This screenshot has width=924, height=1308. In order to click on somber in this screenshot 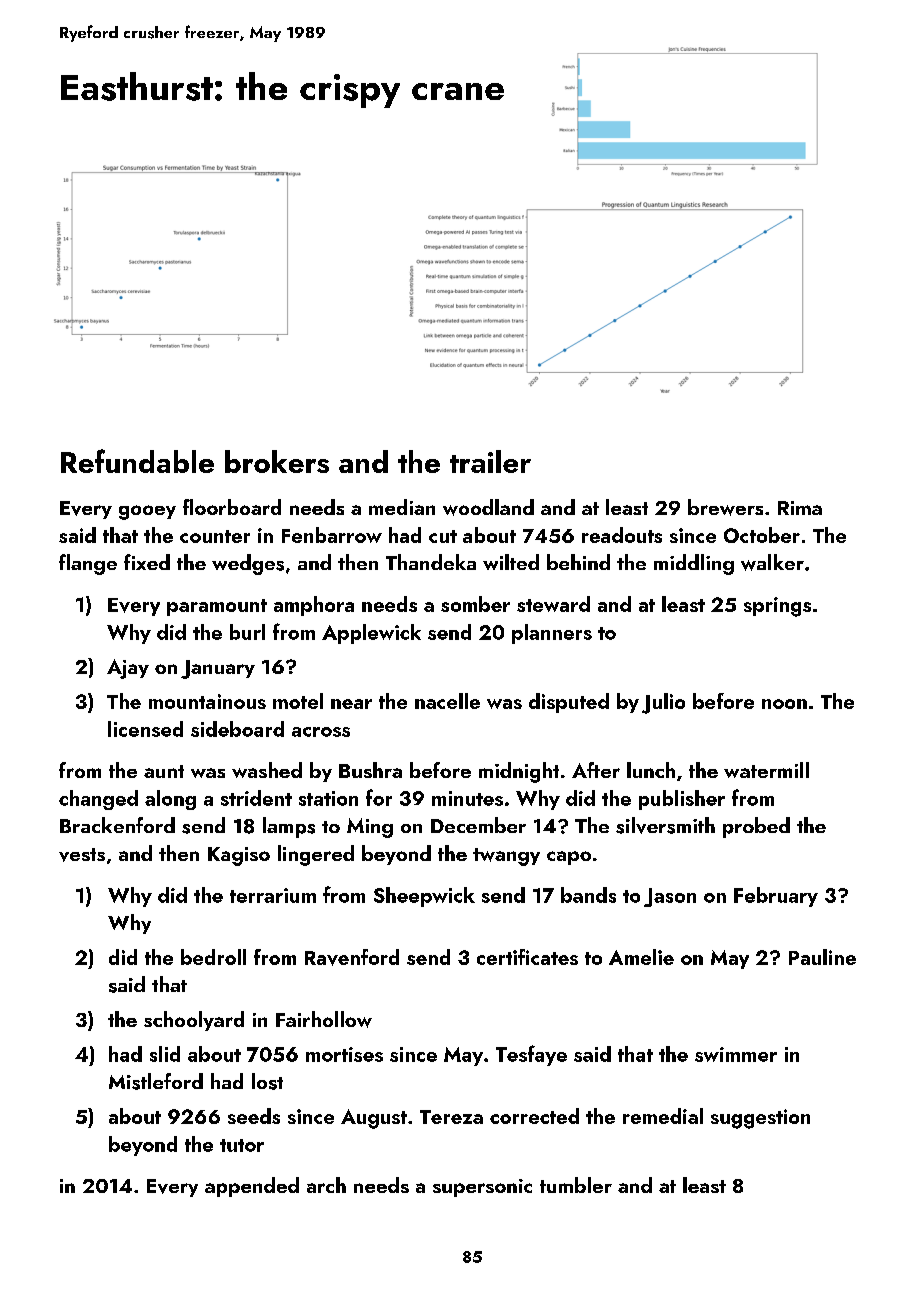, I will do `click(475, 604)`.
